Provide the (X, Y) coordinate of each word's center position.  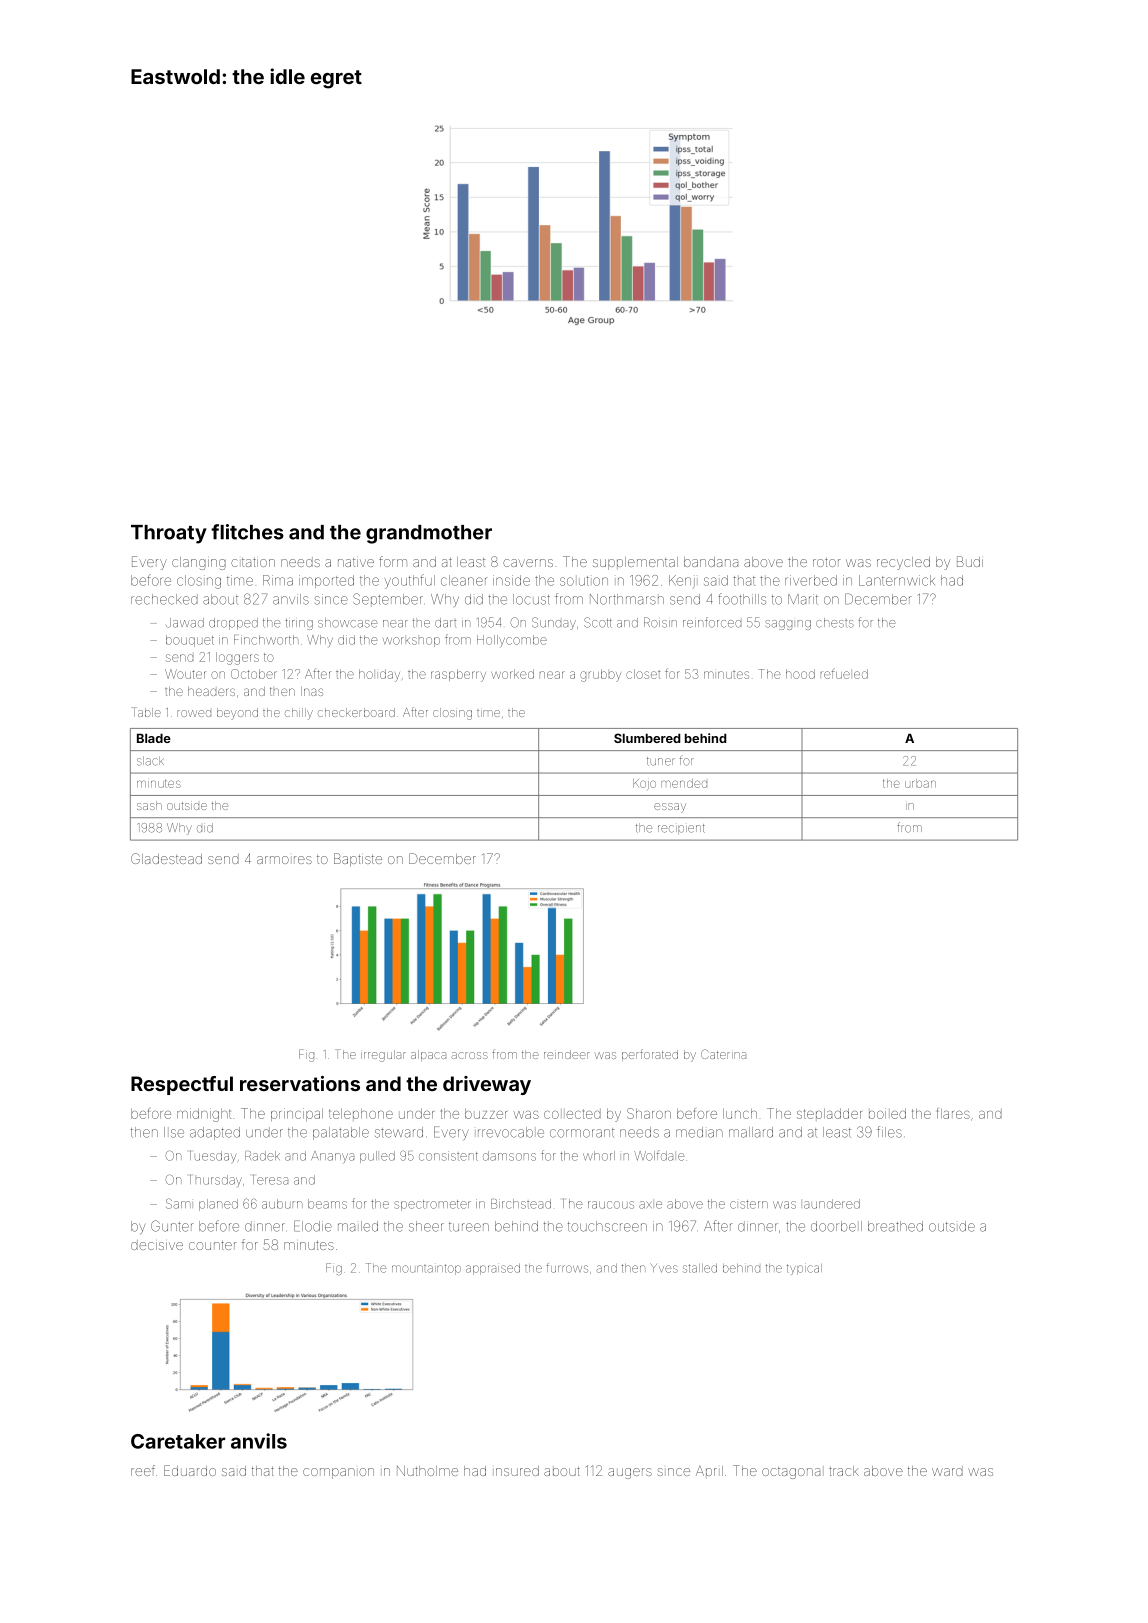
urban (920, 783)
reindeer (567, 1054)
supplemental (635, 563)
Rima (278, 580)
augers (630, 1473)
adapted (215, 1133)
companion (338, 1473)
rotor (827, 562)
